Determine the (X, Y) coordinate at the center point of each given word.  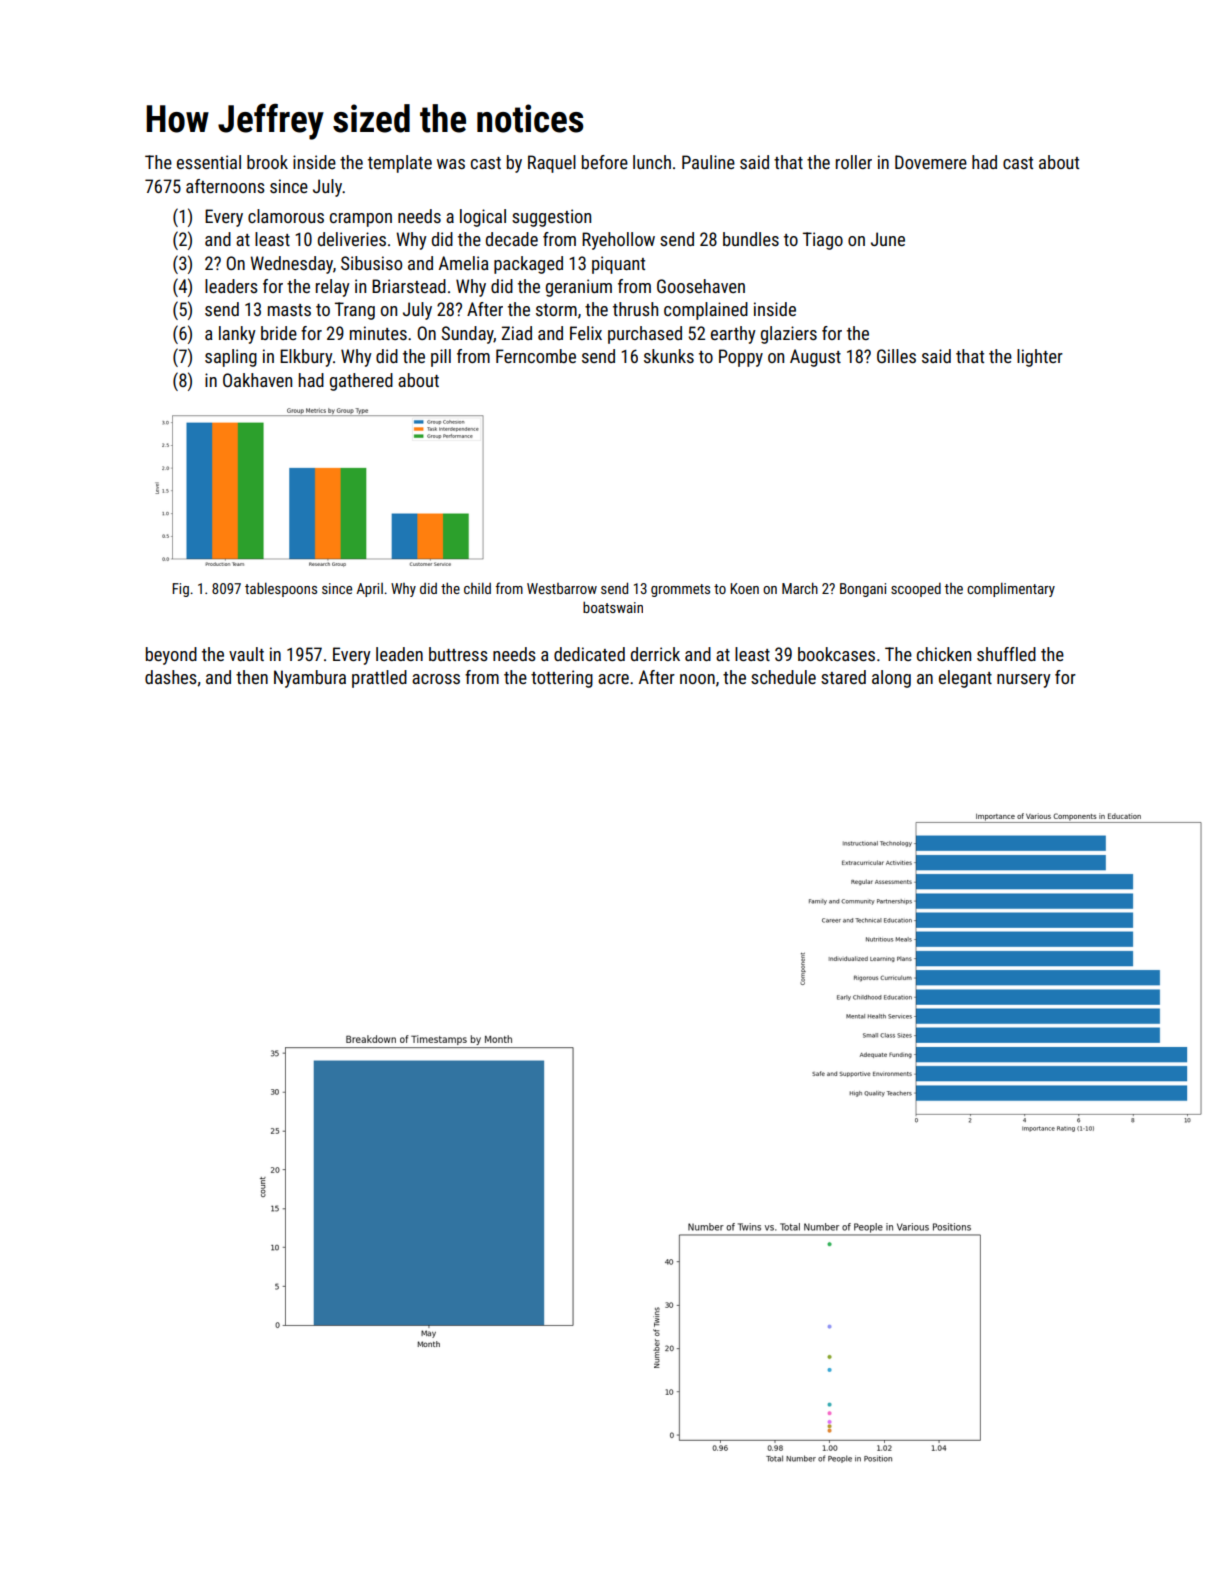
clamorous (286, 216)
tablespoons (281, 590)
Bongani (863, 590)
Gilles (896, 356)
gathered (361, 382)
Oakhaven (257, 380)
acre (613, 679)
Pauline (708, 162)
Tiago (823, 241)
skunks (669, 356)
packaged (528, 265)
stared (843, 677)
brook (267, 162)
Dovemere (931, 162)
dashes (171, 677)
